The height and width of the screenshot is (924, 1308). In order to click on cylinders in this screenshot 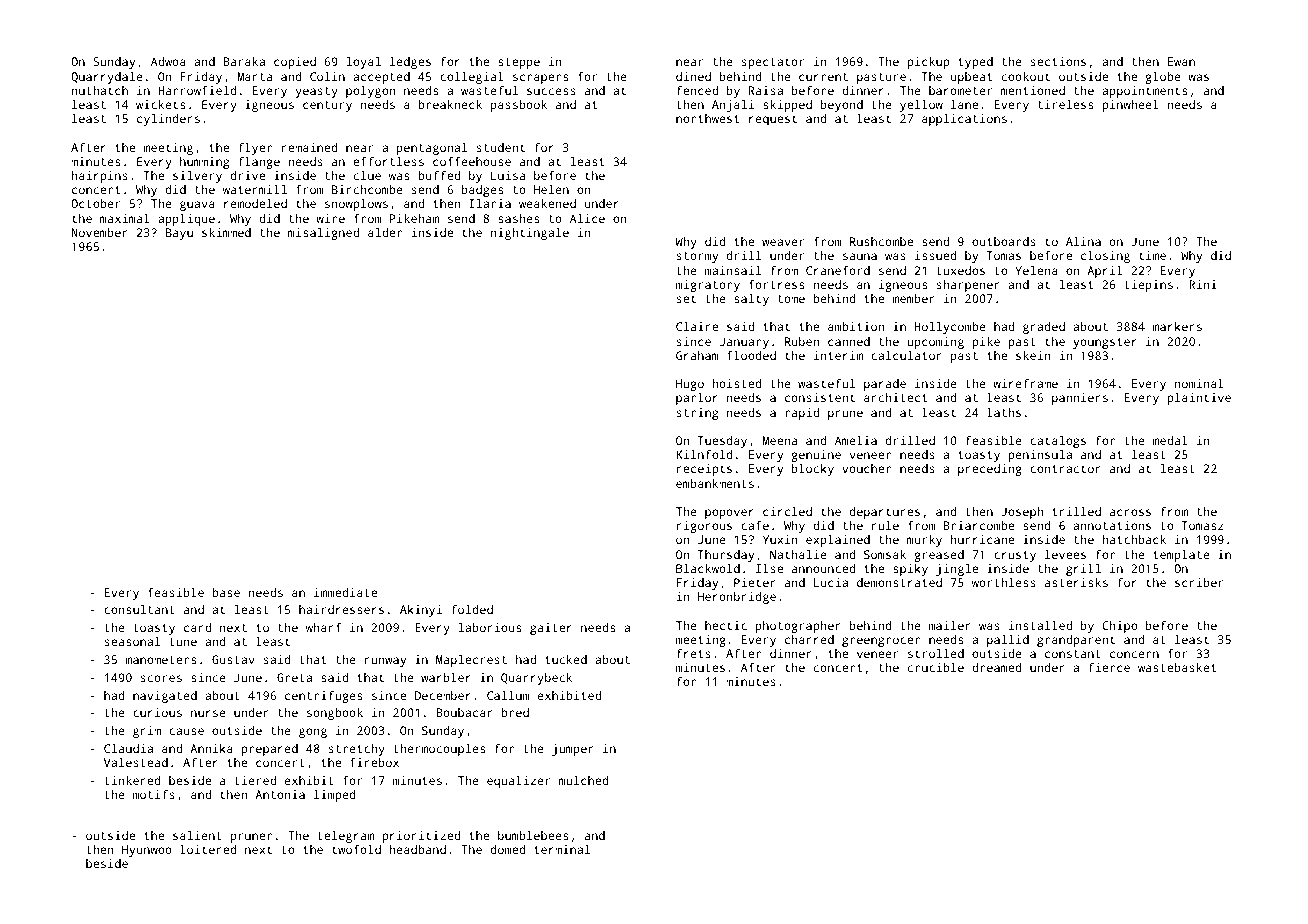, I will do `click(168, 120)`.
